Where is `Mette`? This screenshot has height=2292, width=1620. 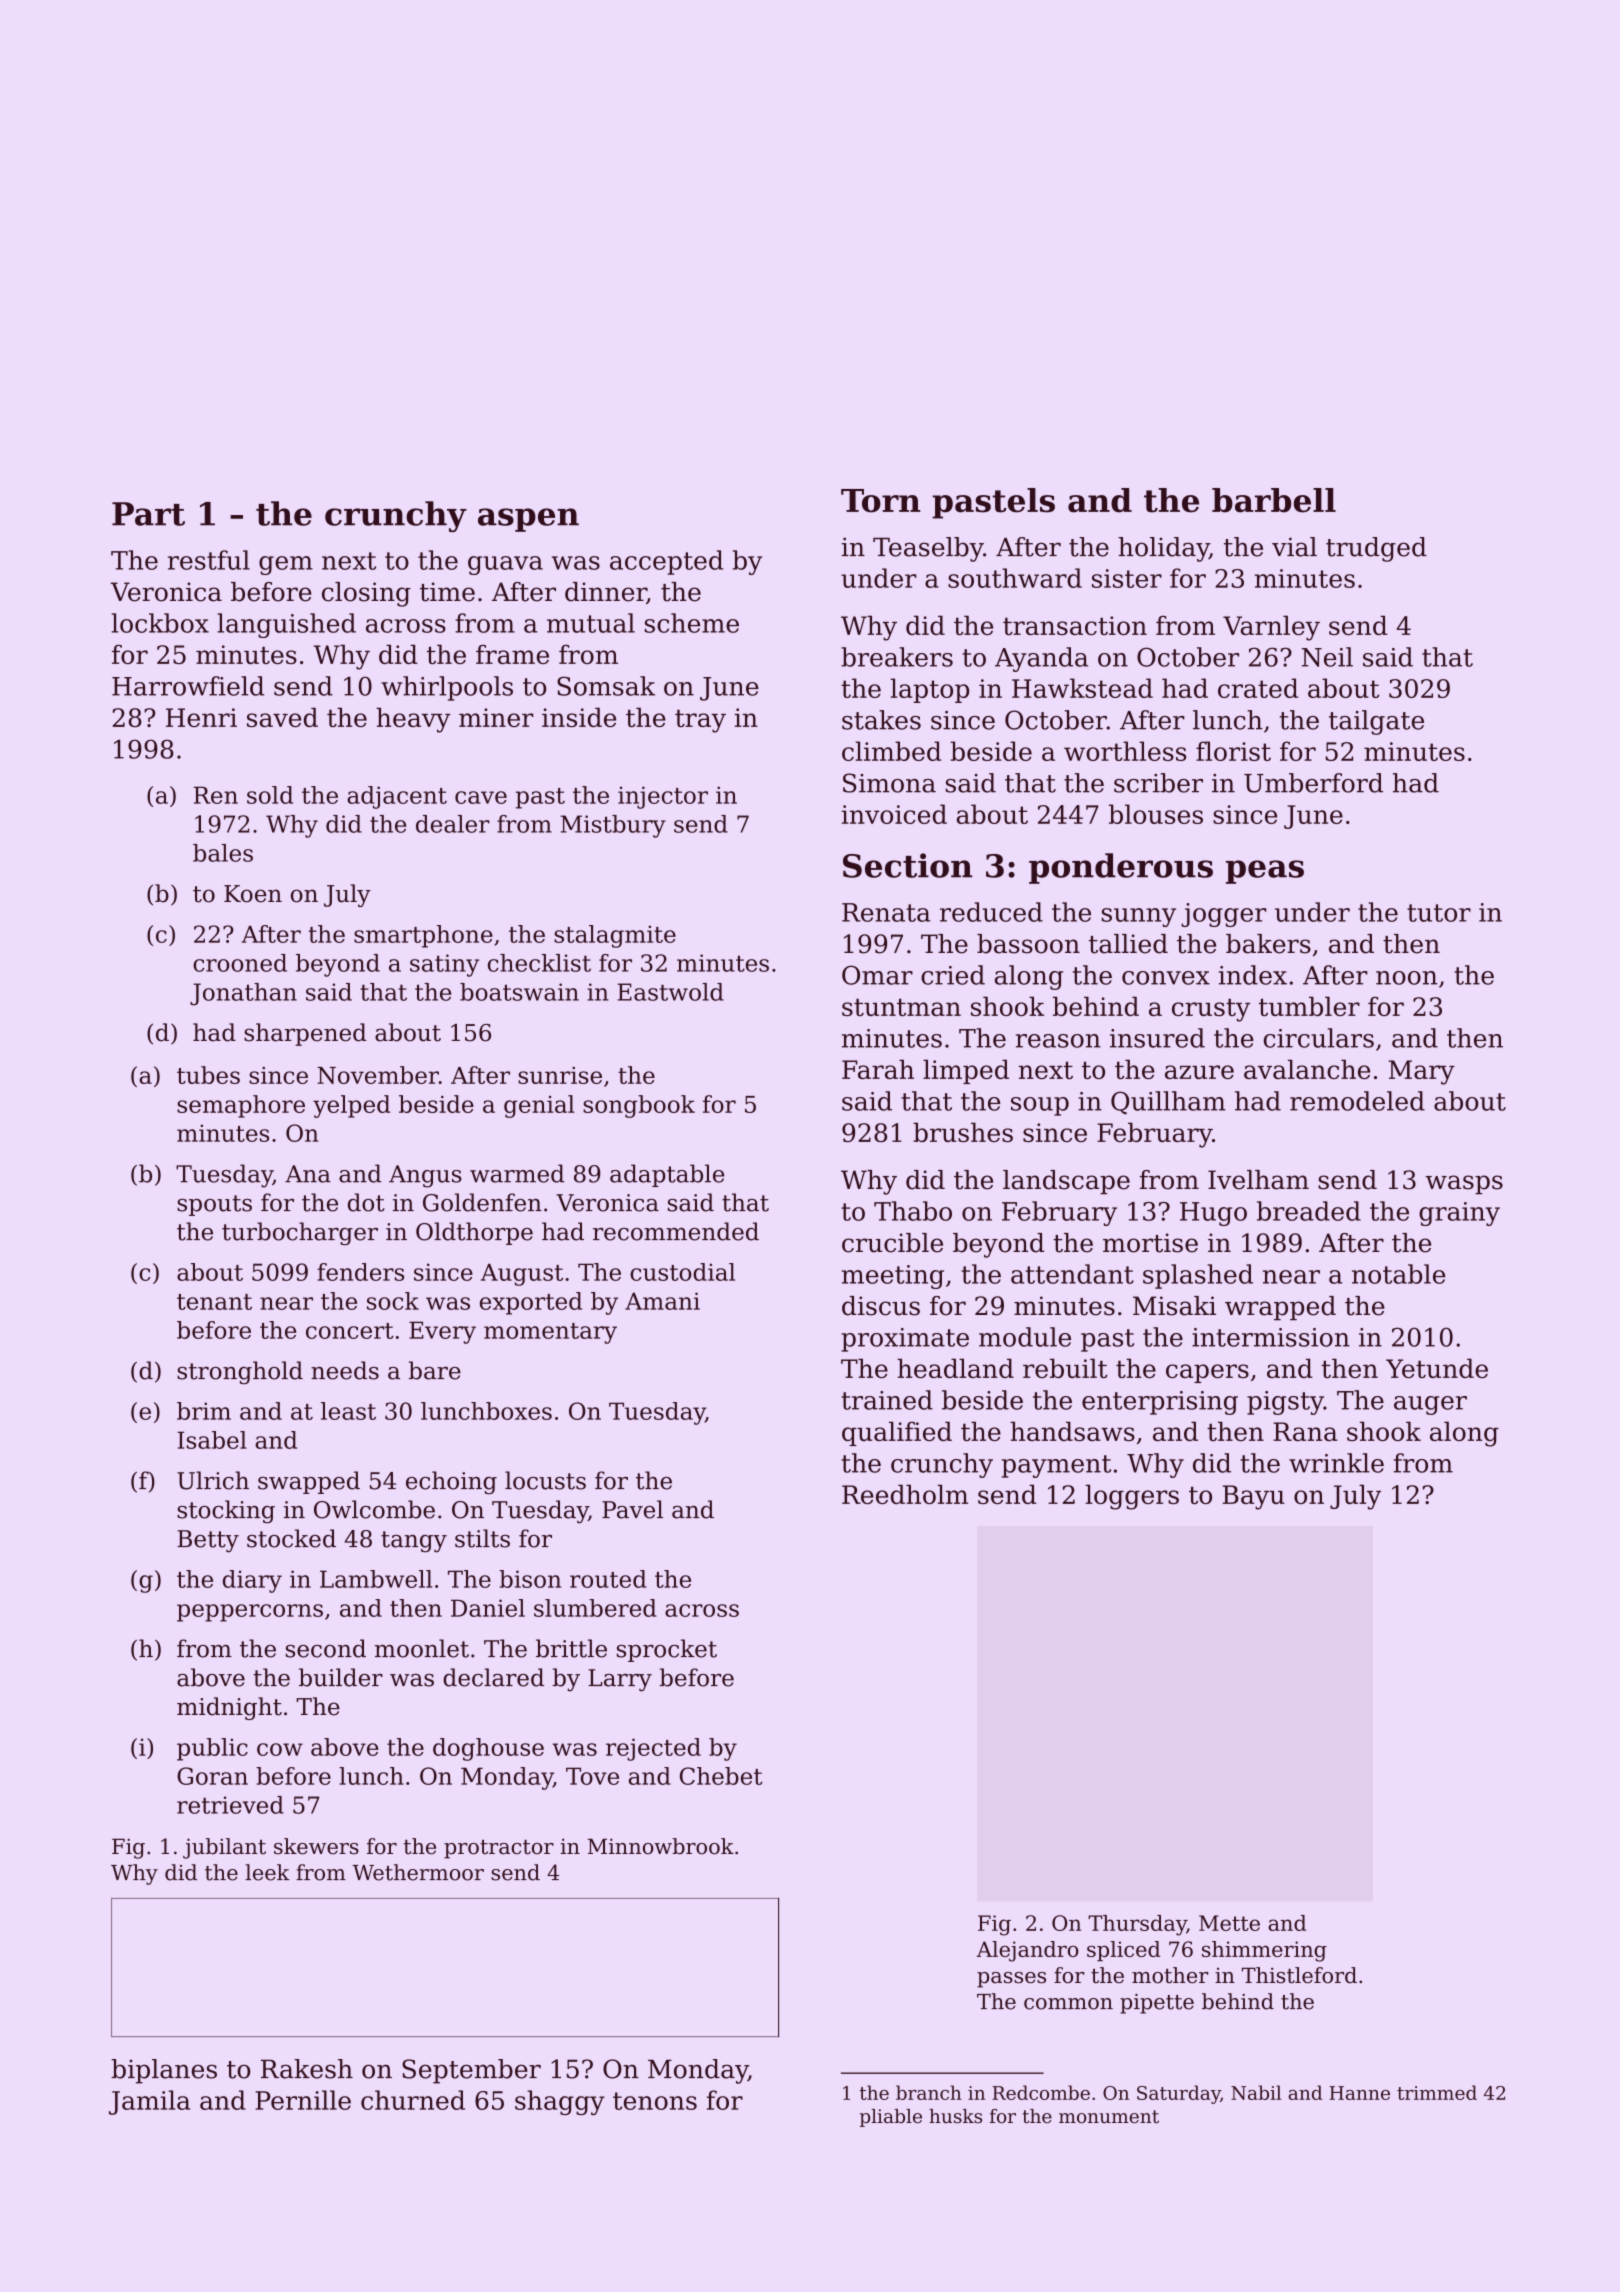
Mette is located at coordinates (1229, 1923).
